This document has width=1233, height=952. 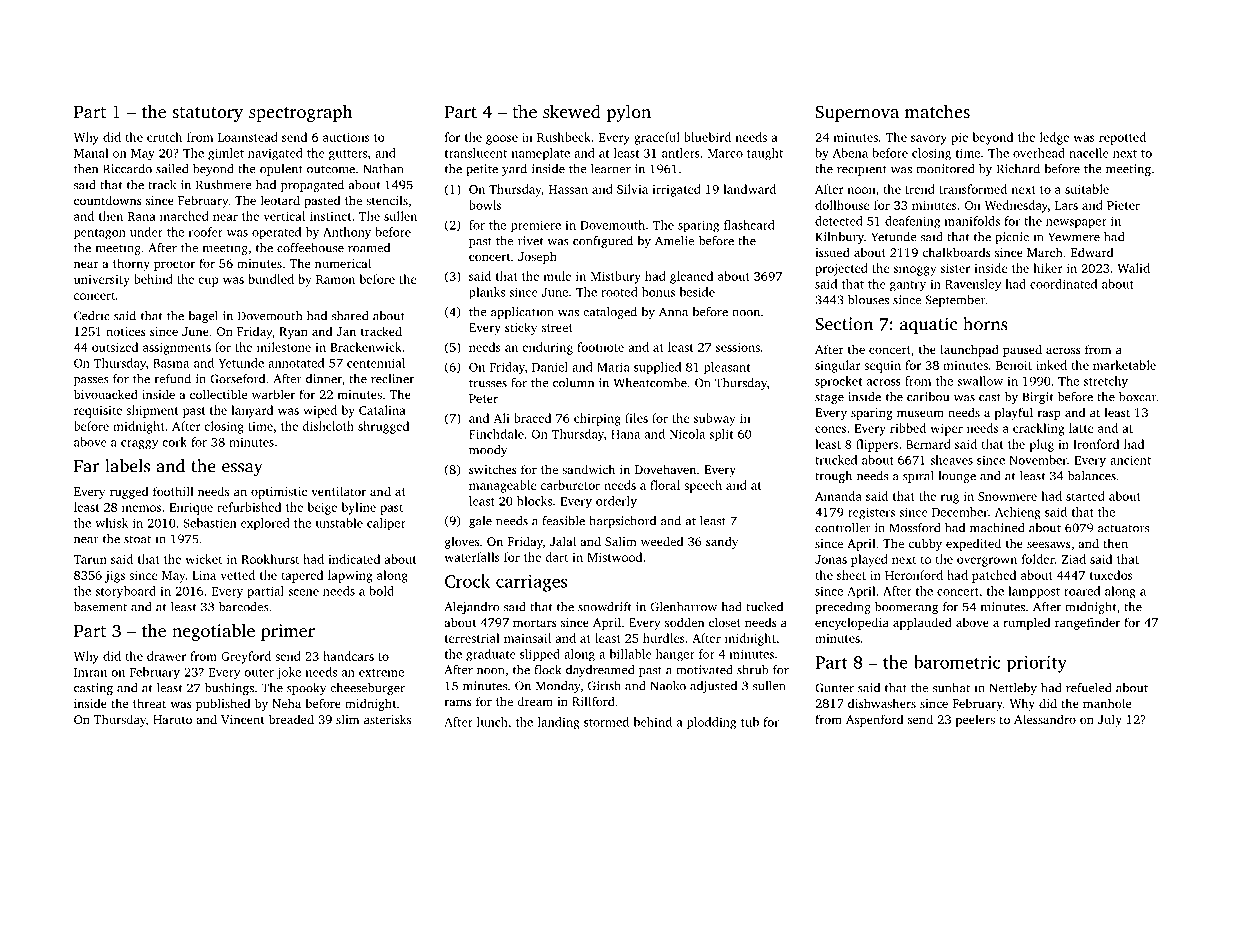 I want to click on dishcloth, so click(x=328, y=426).
